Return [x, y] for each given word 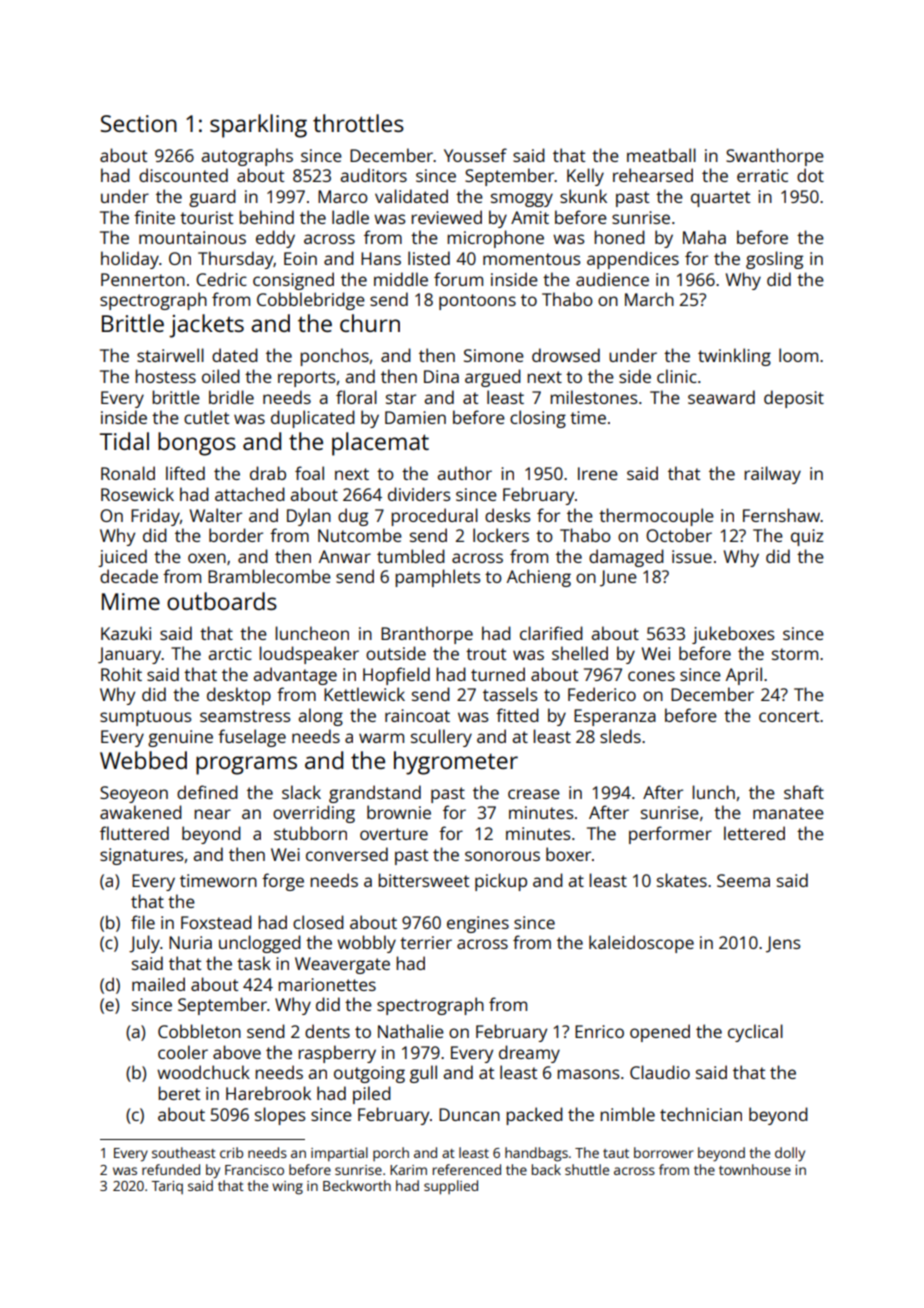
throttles [358, 123]
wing [287, 1188]
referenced [467, 1169]
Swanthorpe [775, 157]
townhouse [755, 1169]
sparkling [258, 126]
